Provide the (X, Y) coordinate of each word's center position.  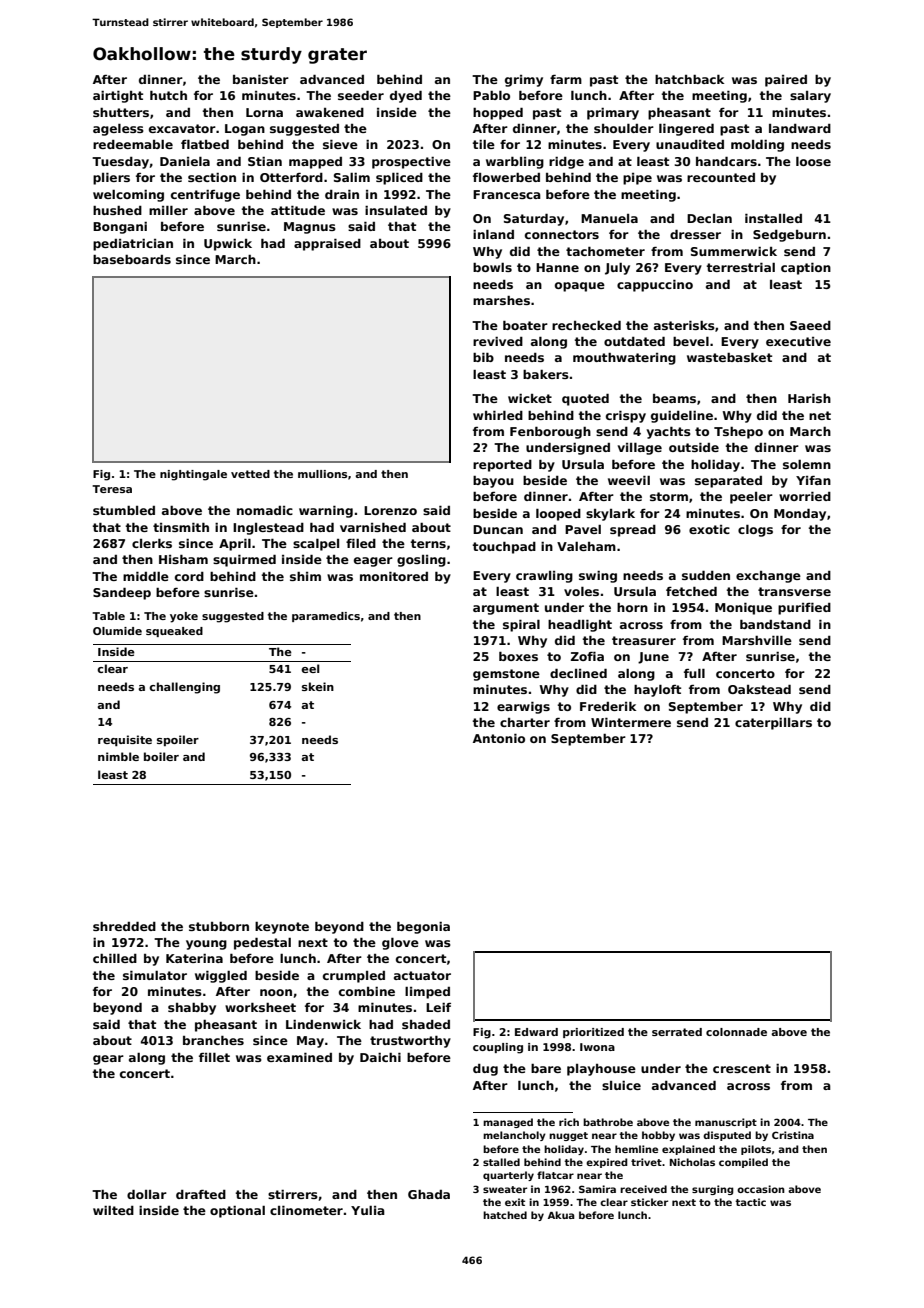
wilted (113, 1210)
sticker (649, 1202)
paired (786, 81)
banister (261, 79)
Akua (561, 1215)
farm (566, 79)
